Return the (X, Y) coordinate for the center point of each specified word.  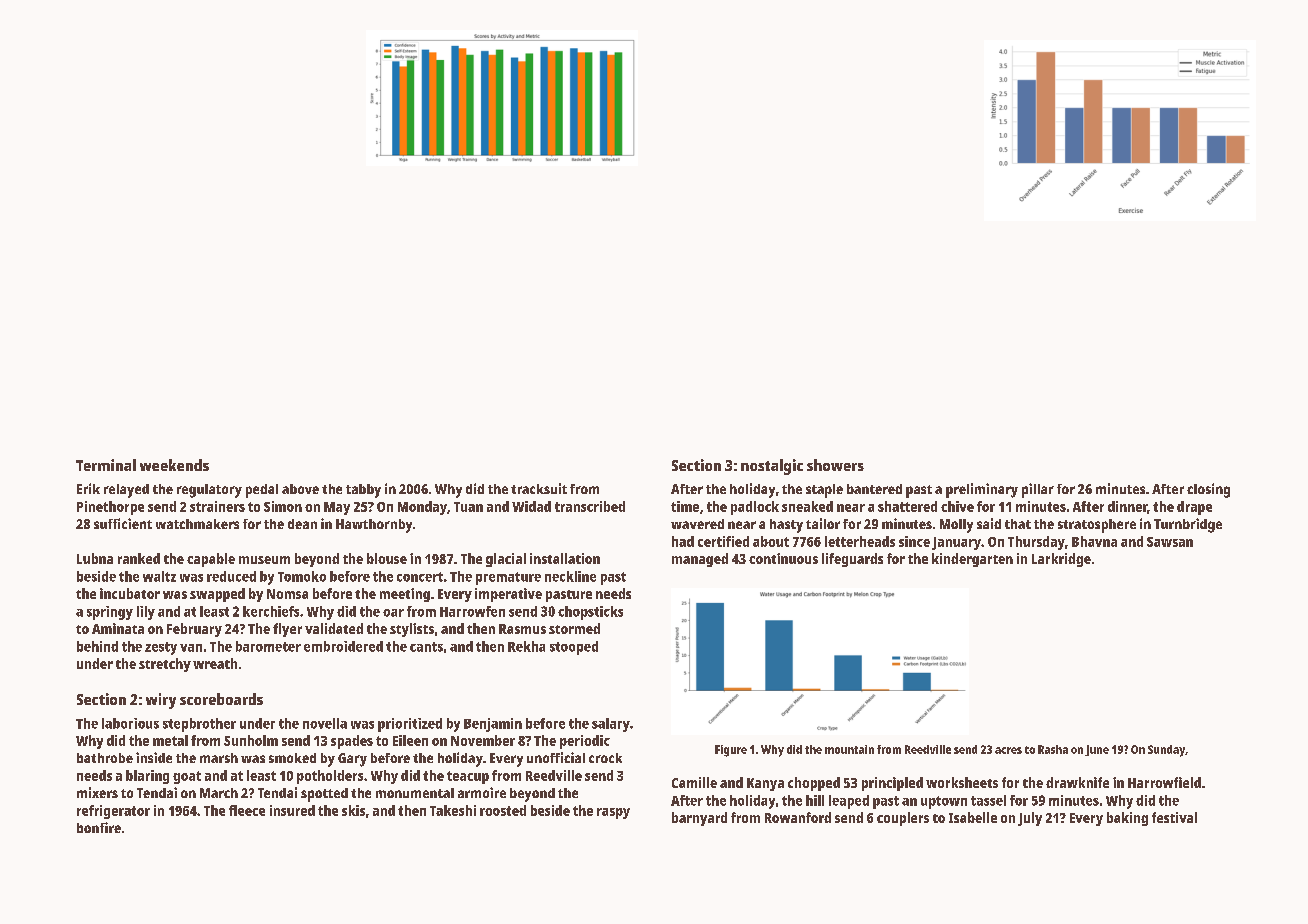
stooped (574, 648)
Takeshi (453, 810)
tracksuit (539, 488)
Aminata (118, 628)
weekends (174, 465)
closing (1208, 490)
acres (1008, 750)
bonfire (99, 827)
